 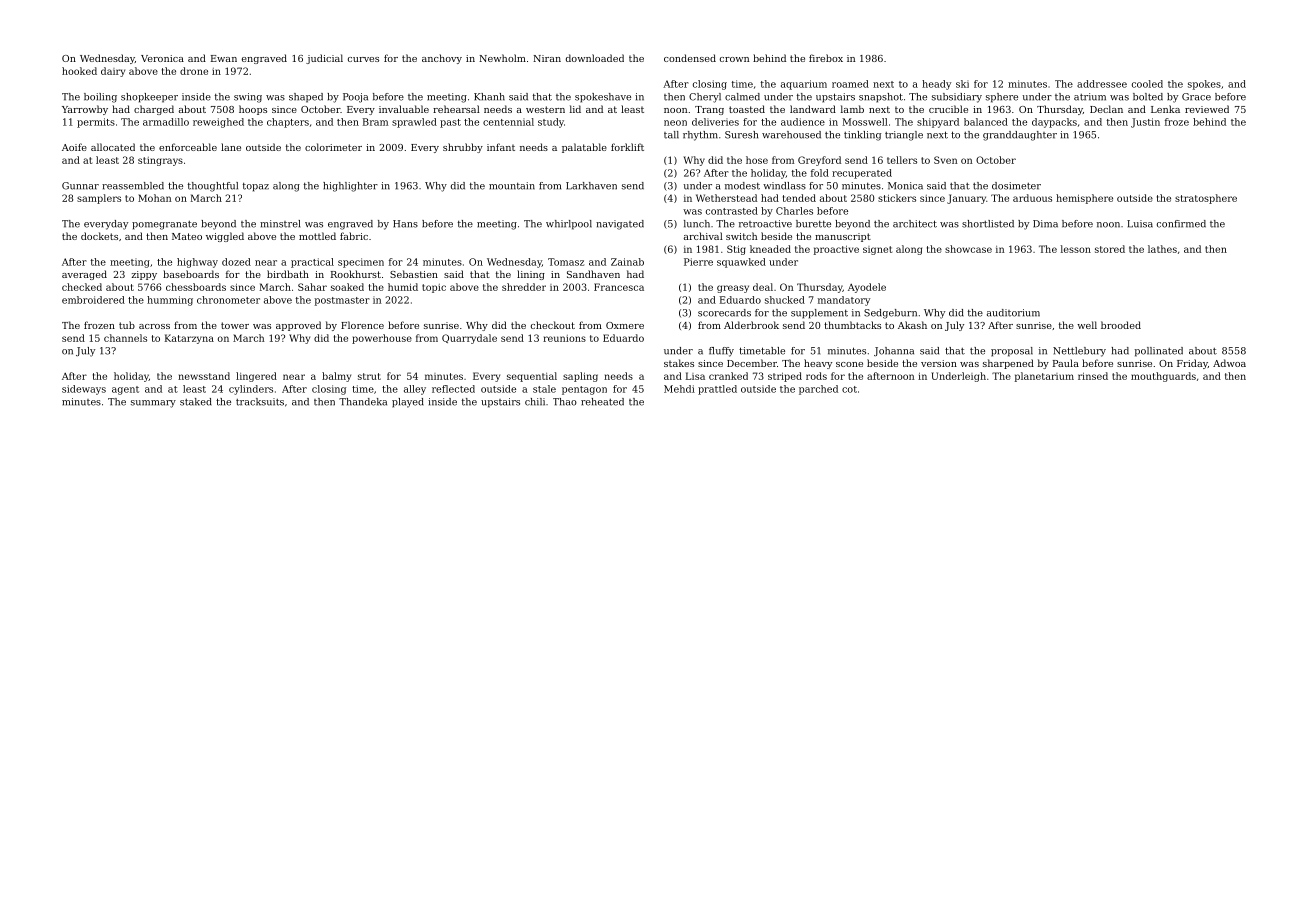 I want to click on Sven, so click(x=945, y=160).
